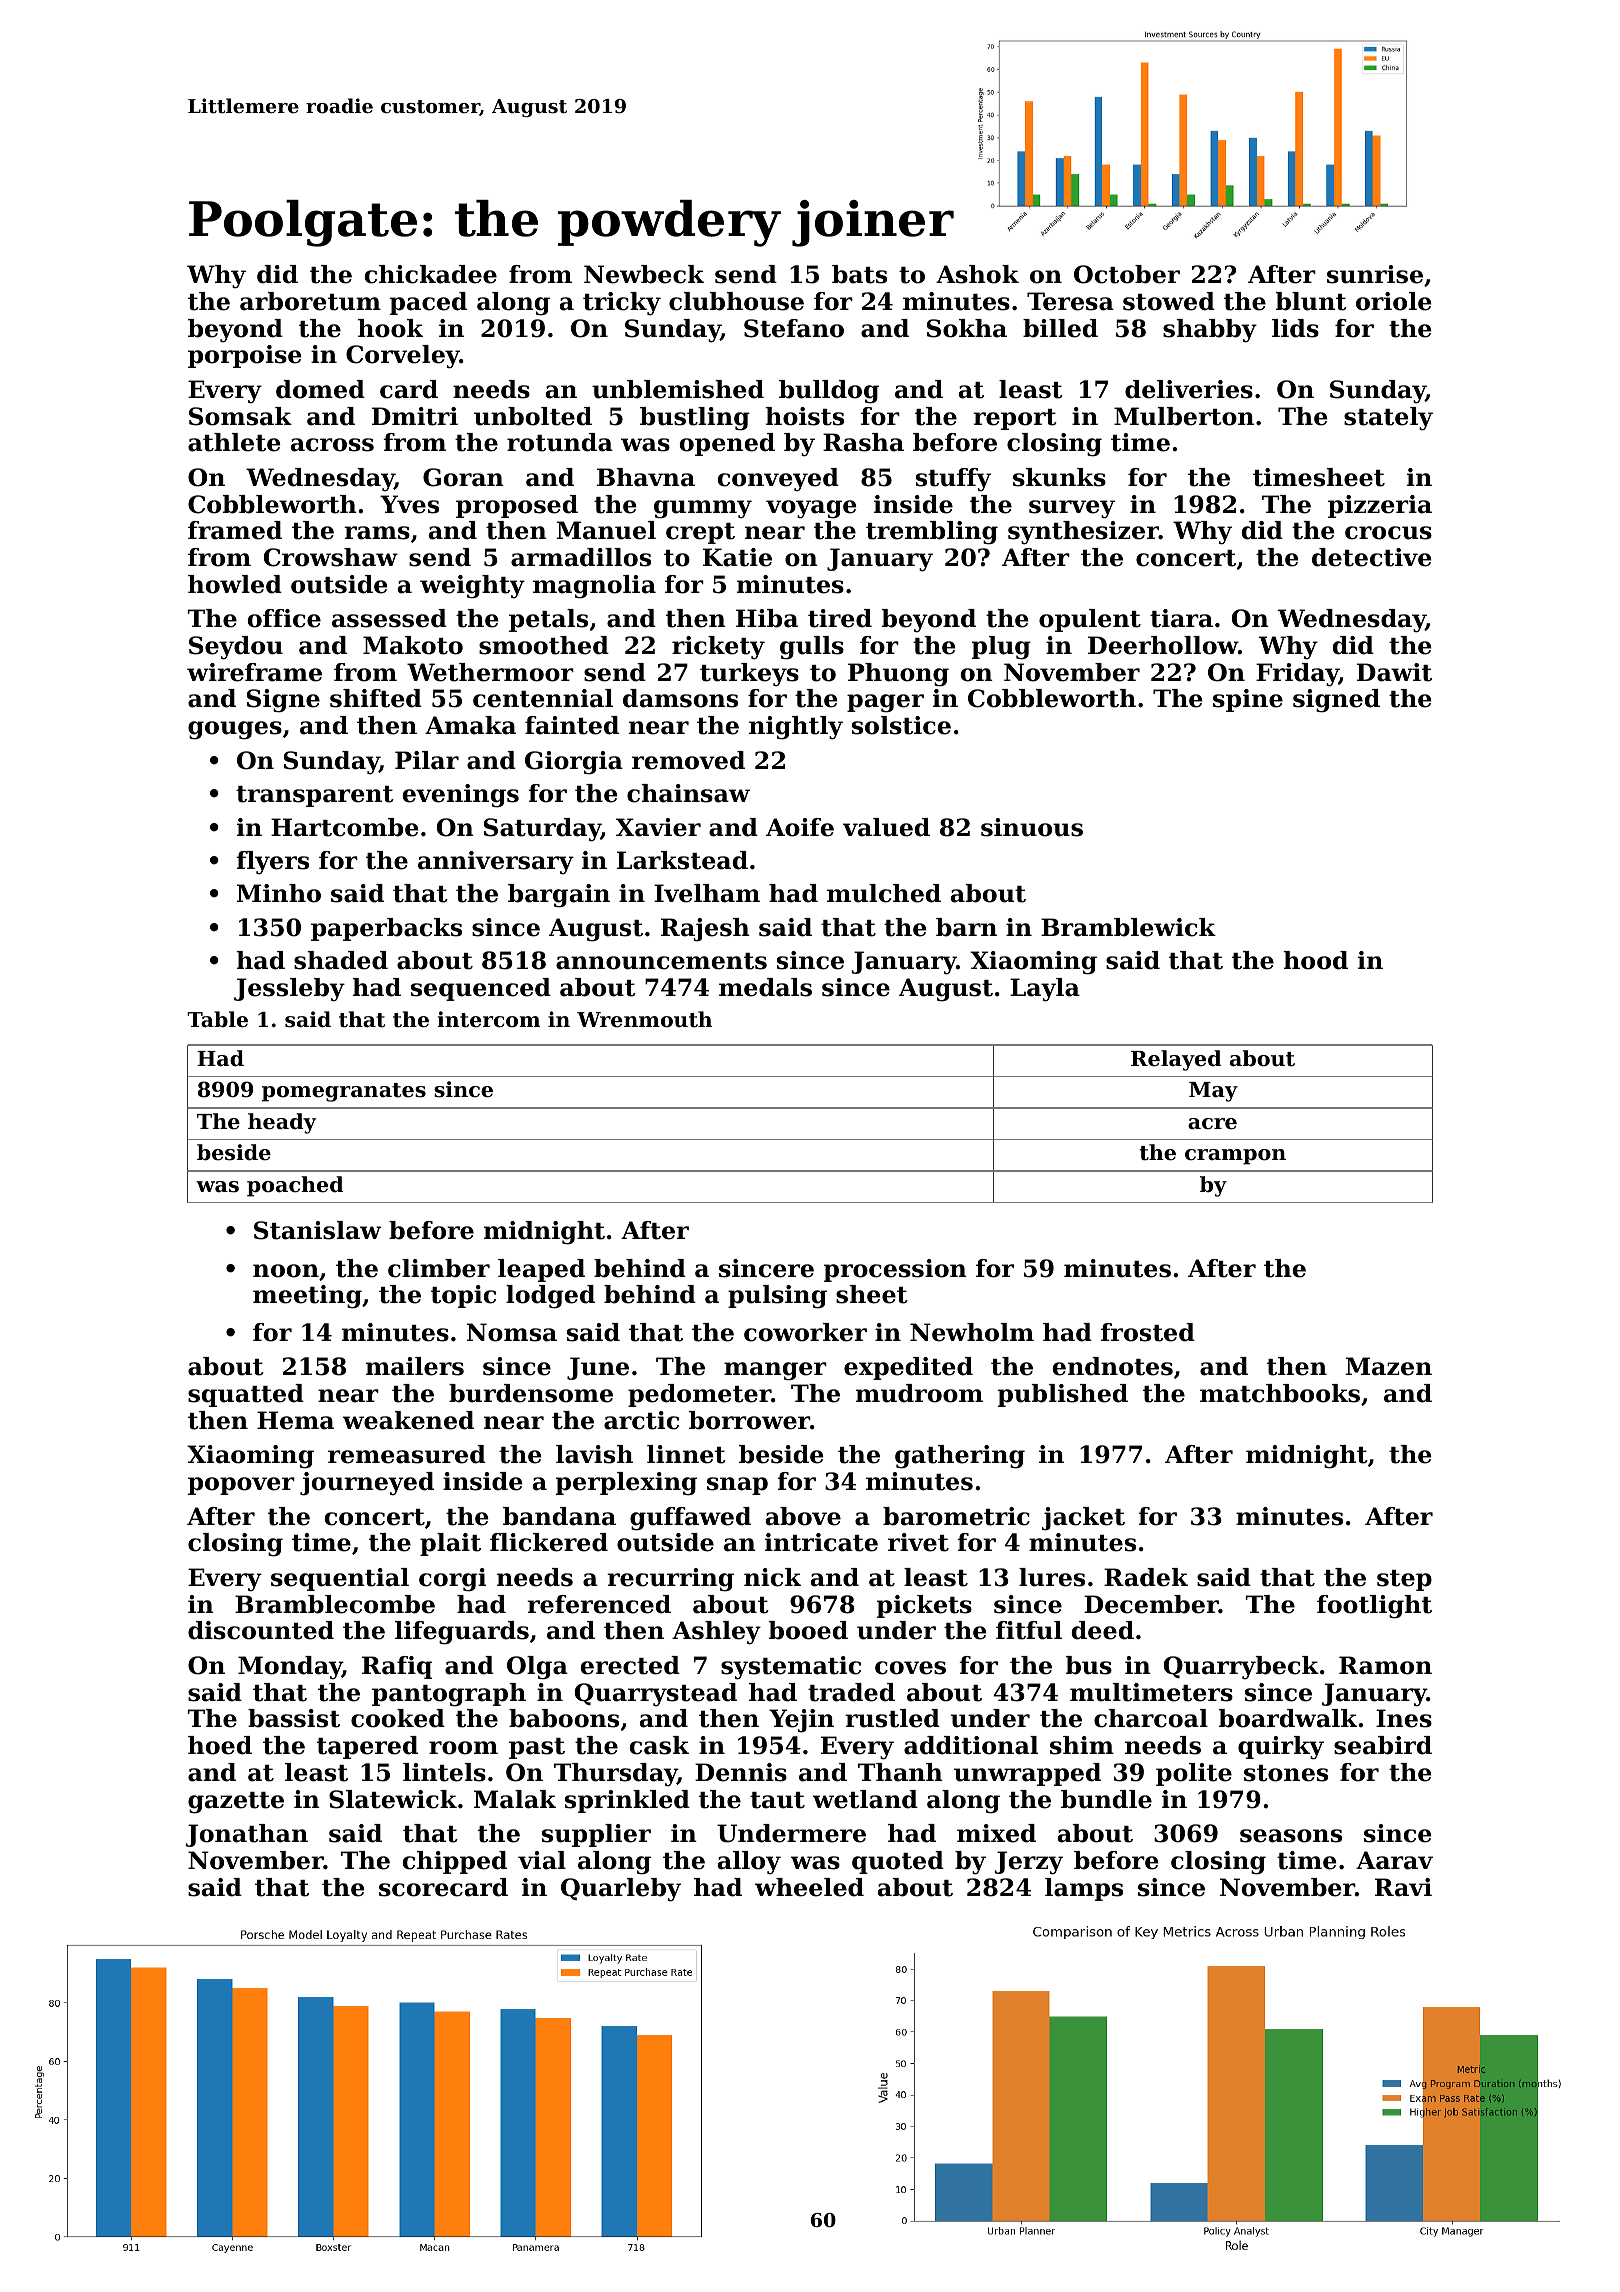 The image size is (1620, 2292). What do you see at coordinates (859, 274) in the page?
I see `bats` at bounding box center [859, 274].
